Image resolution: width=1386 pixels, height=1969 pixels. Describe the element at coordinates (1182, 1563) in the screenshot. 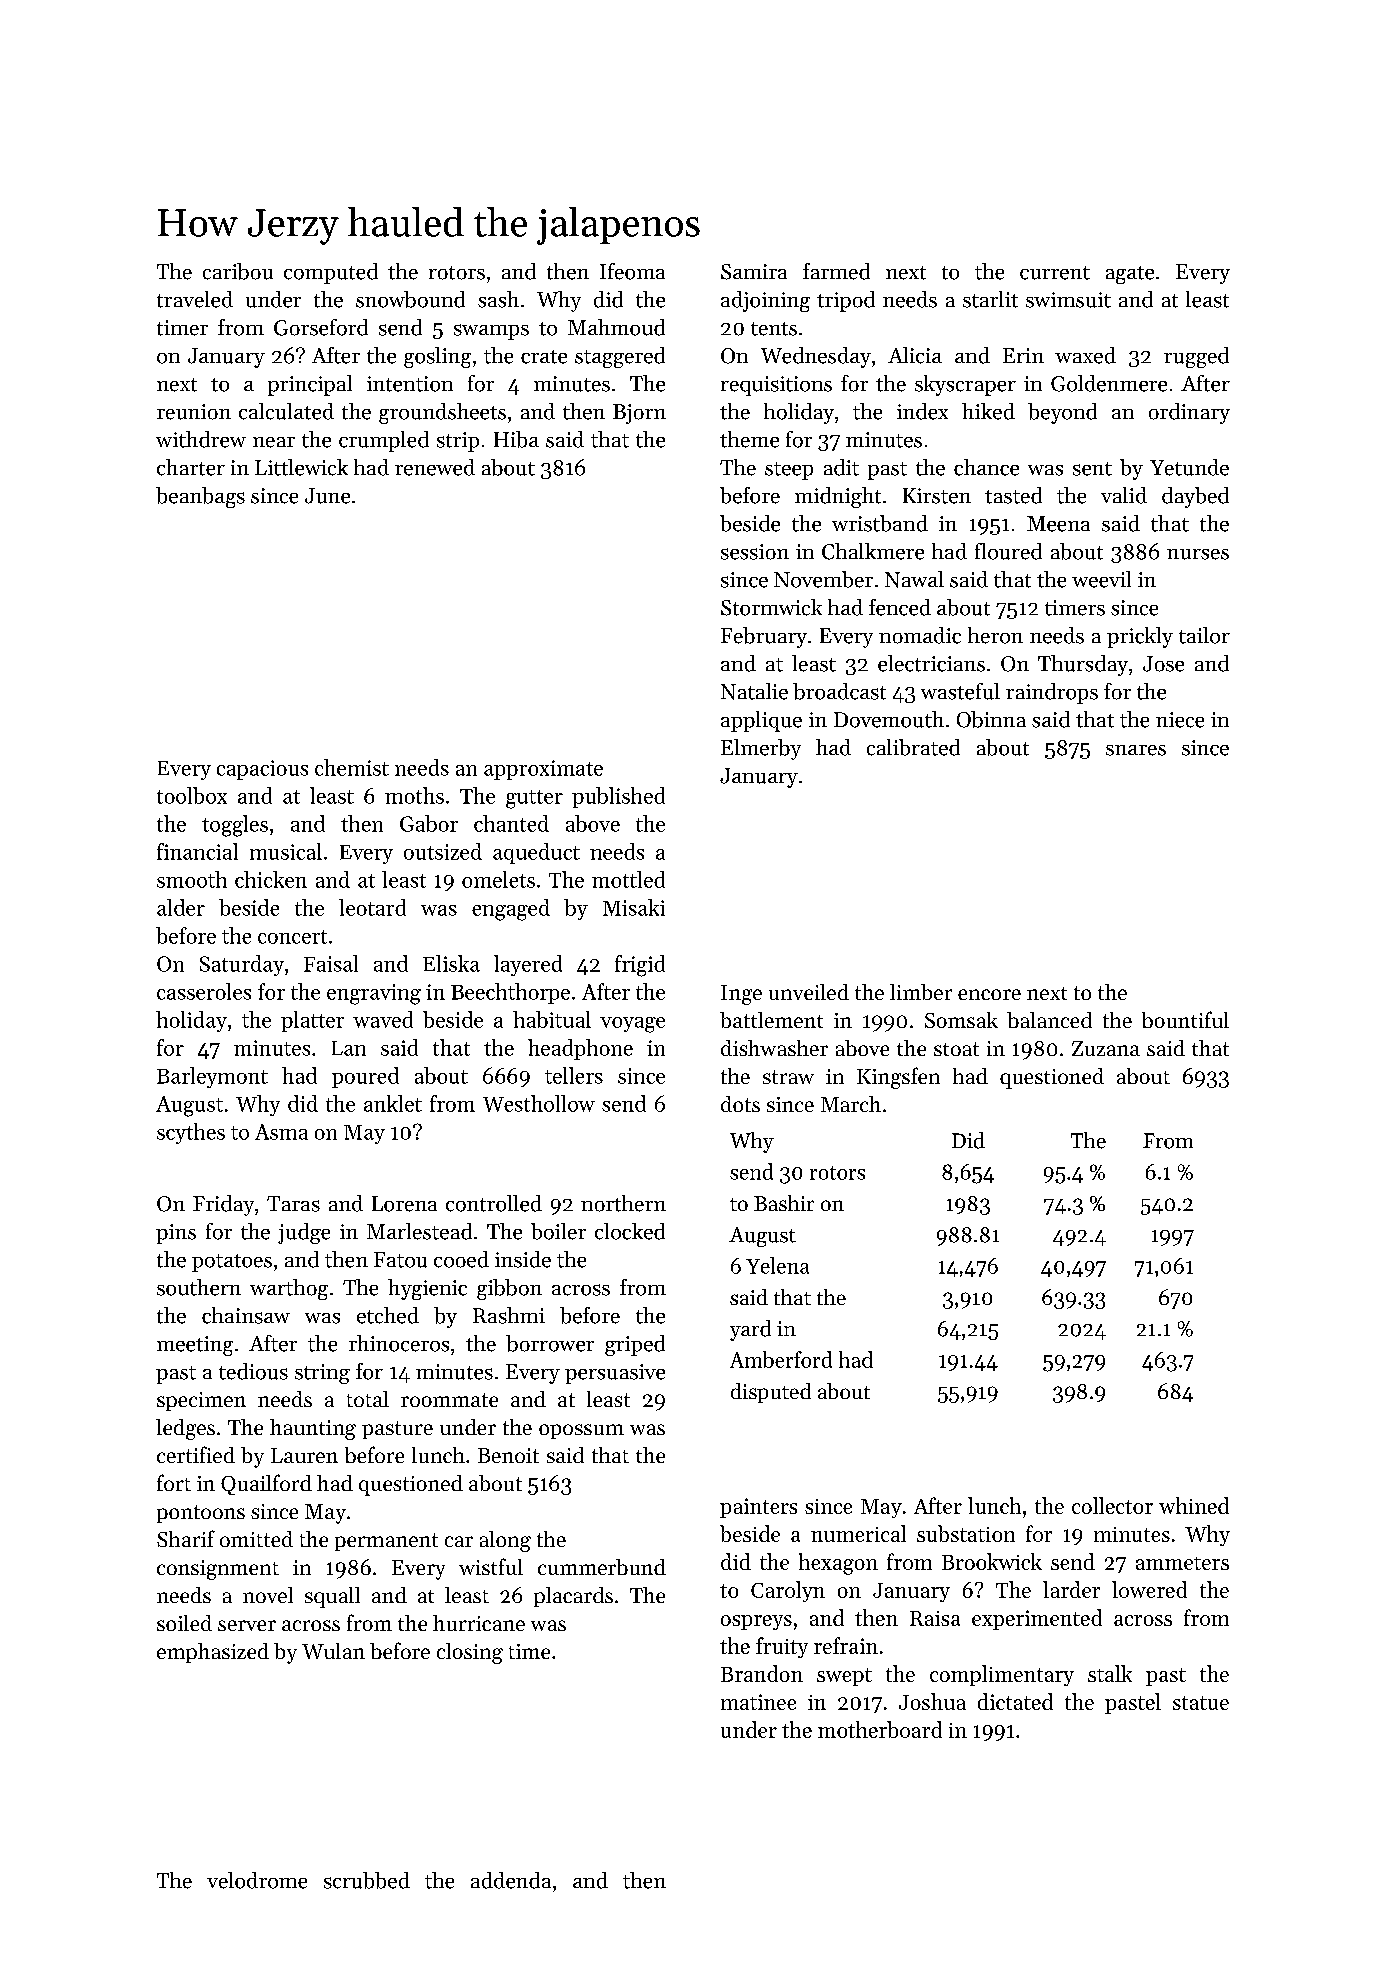

I see `ammeters` at that location.
